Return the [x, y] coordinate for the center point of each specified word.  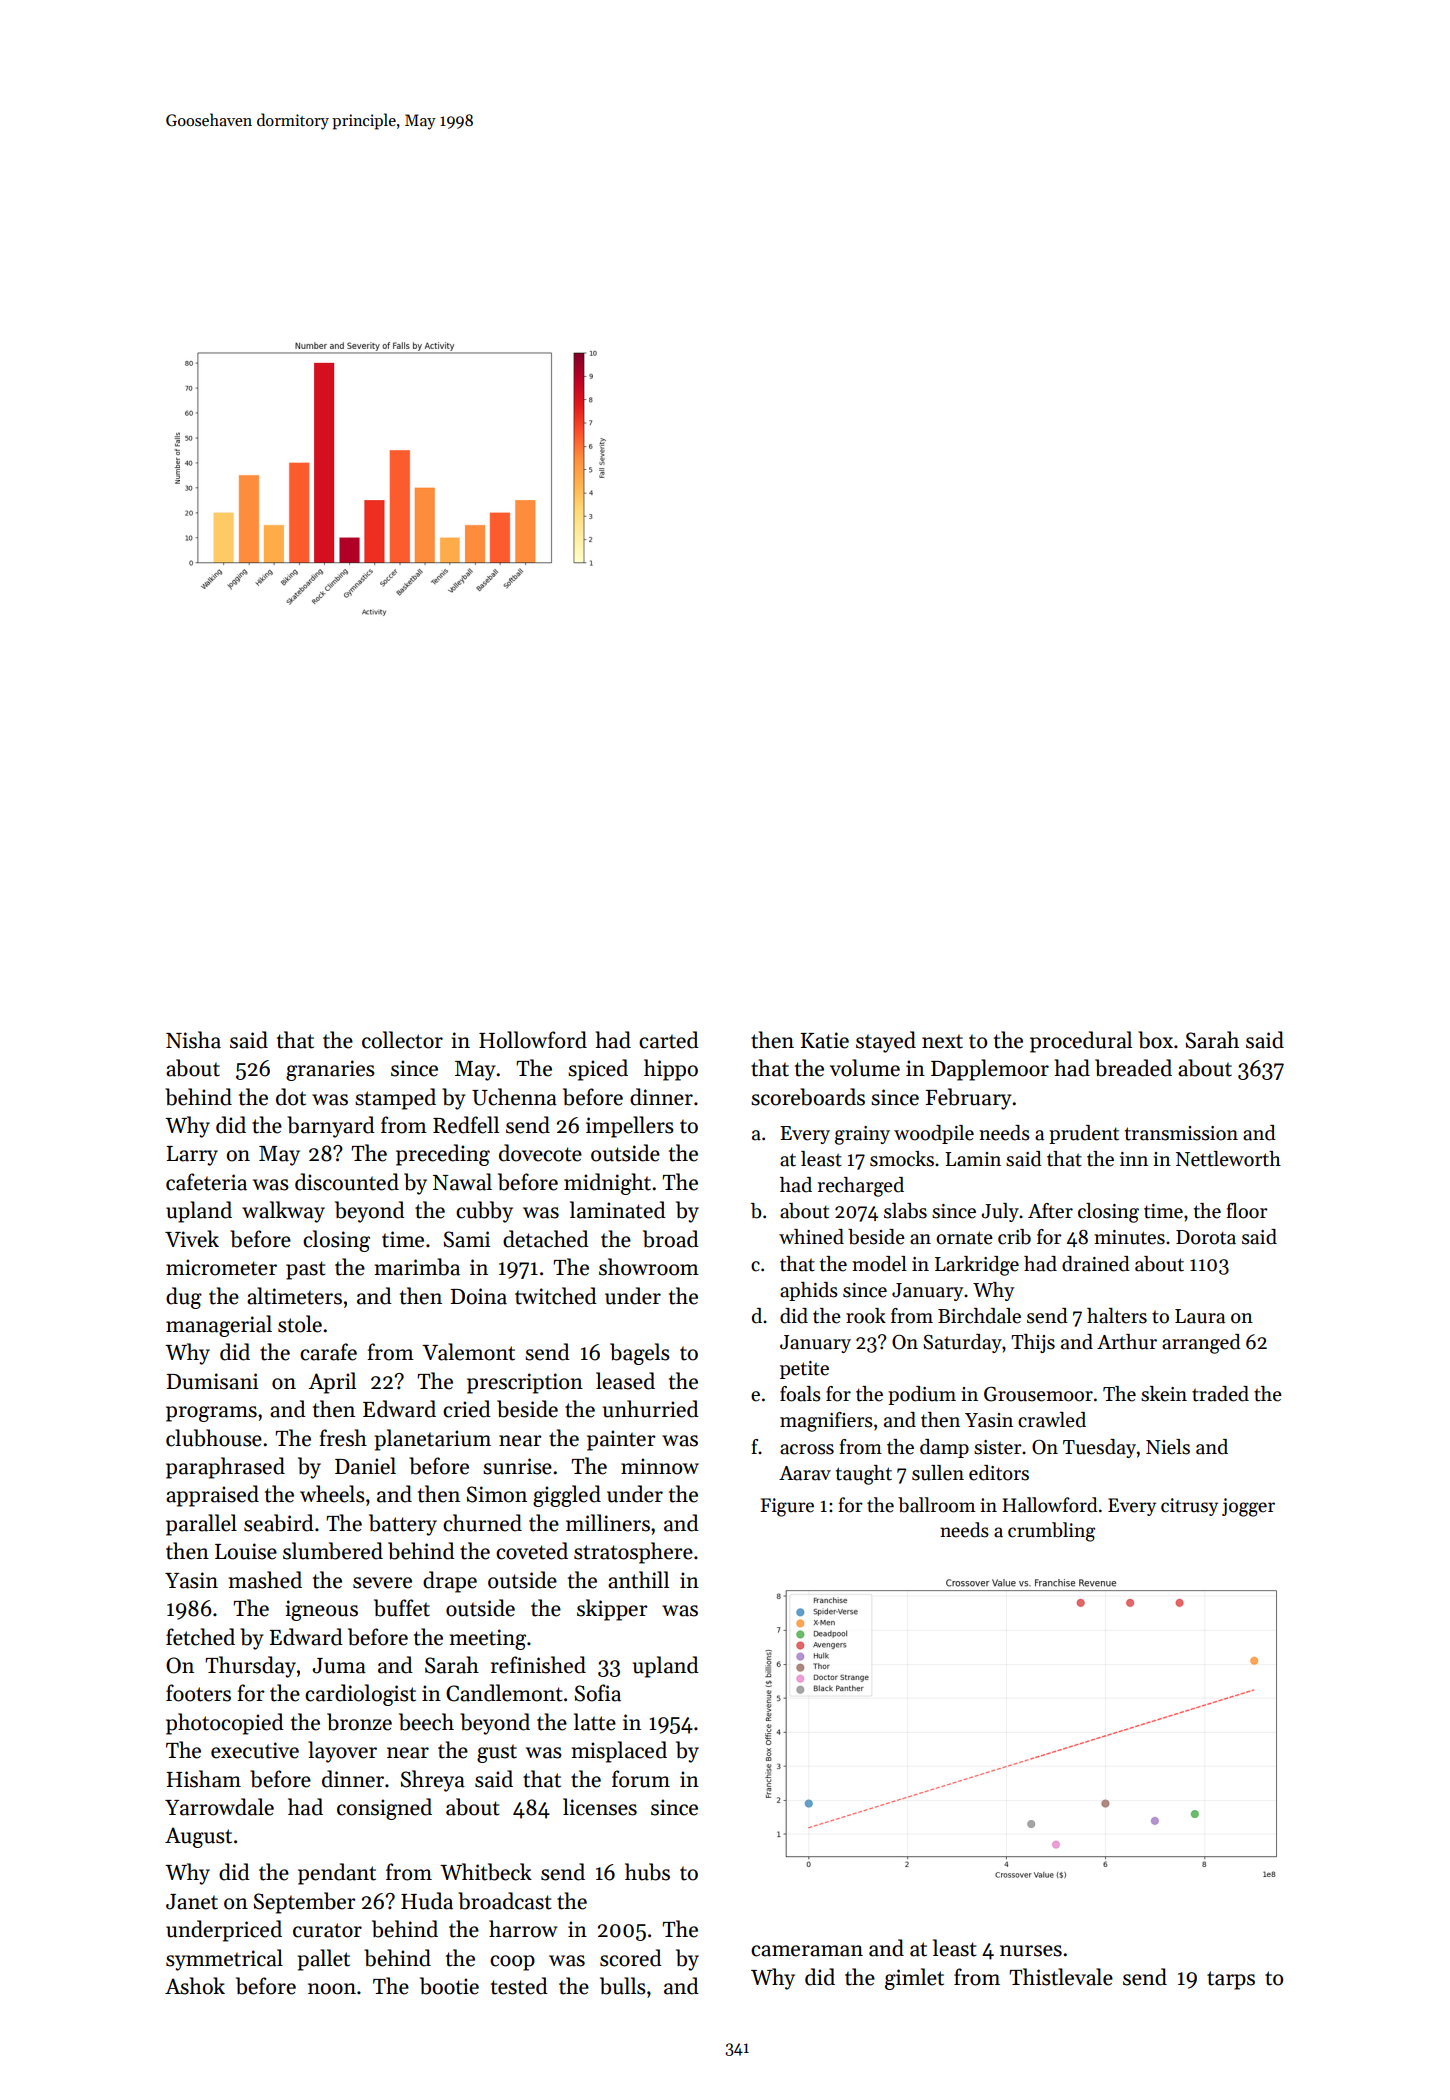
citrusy [1189, 1507]
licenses [600, 1807]
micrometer [221, 1267]
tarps [1231, 1980]
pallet [323, 1960]
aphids [809, 1291]
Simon [497, 1494]
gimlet [914, 1979]
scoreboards [808, 1097]
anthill [638, 1580]
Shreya [433, 1781]
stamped [395, 1099]
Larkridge [977, 1266]
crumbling [1051, 1532]
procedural [1081, 1042]
